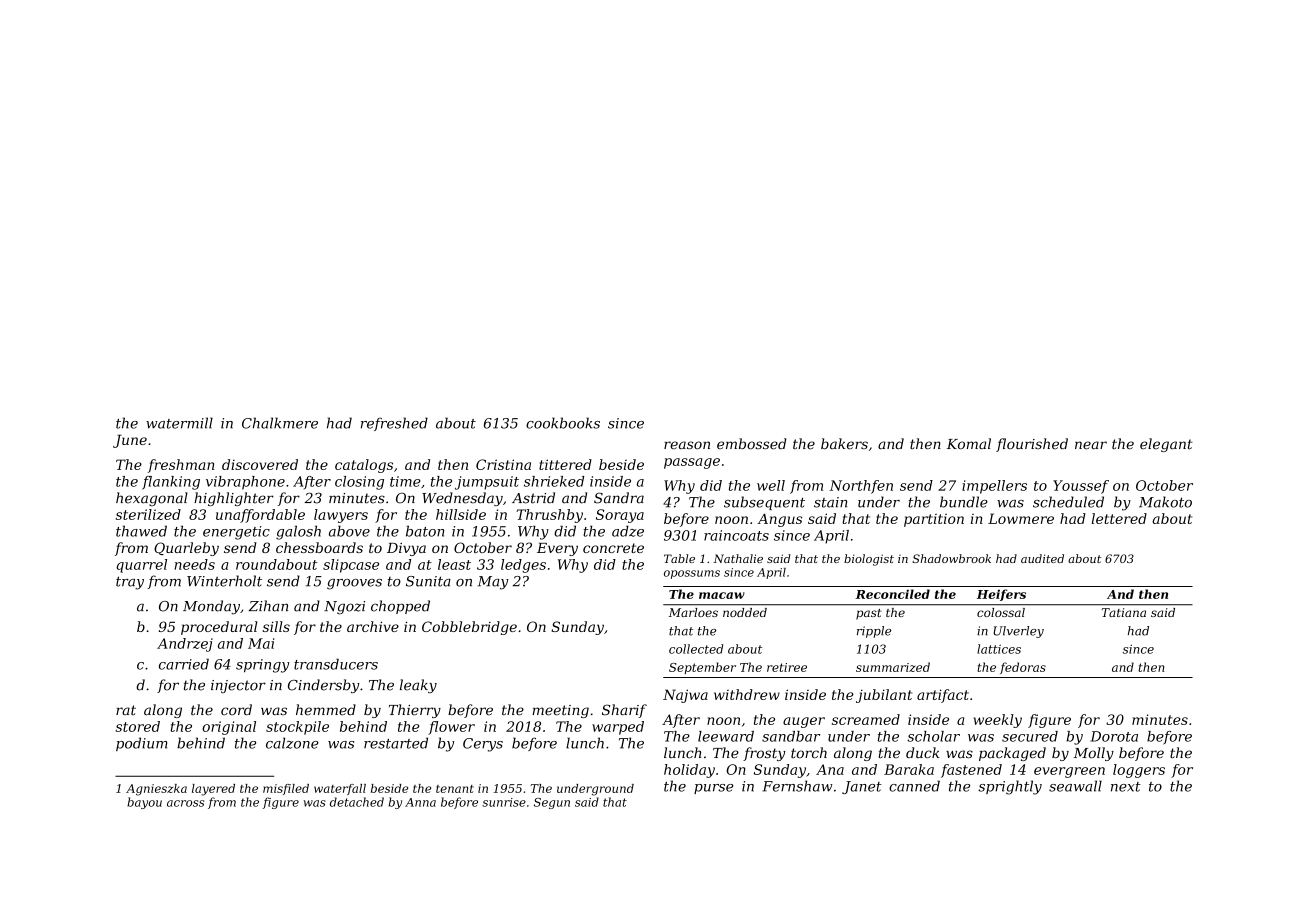  Describe the element at coordinates (893, 667) in the screenshot. I see `summarized` at that location.
